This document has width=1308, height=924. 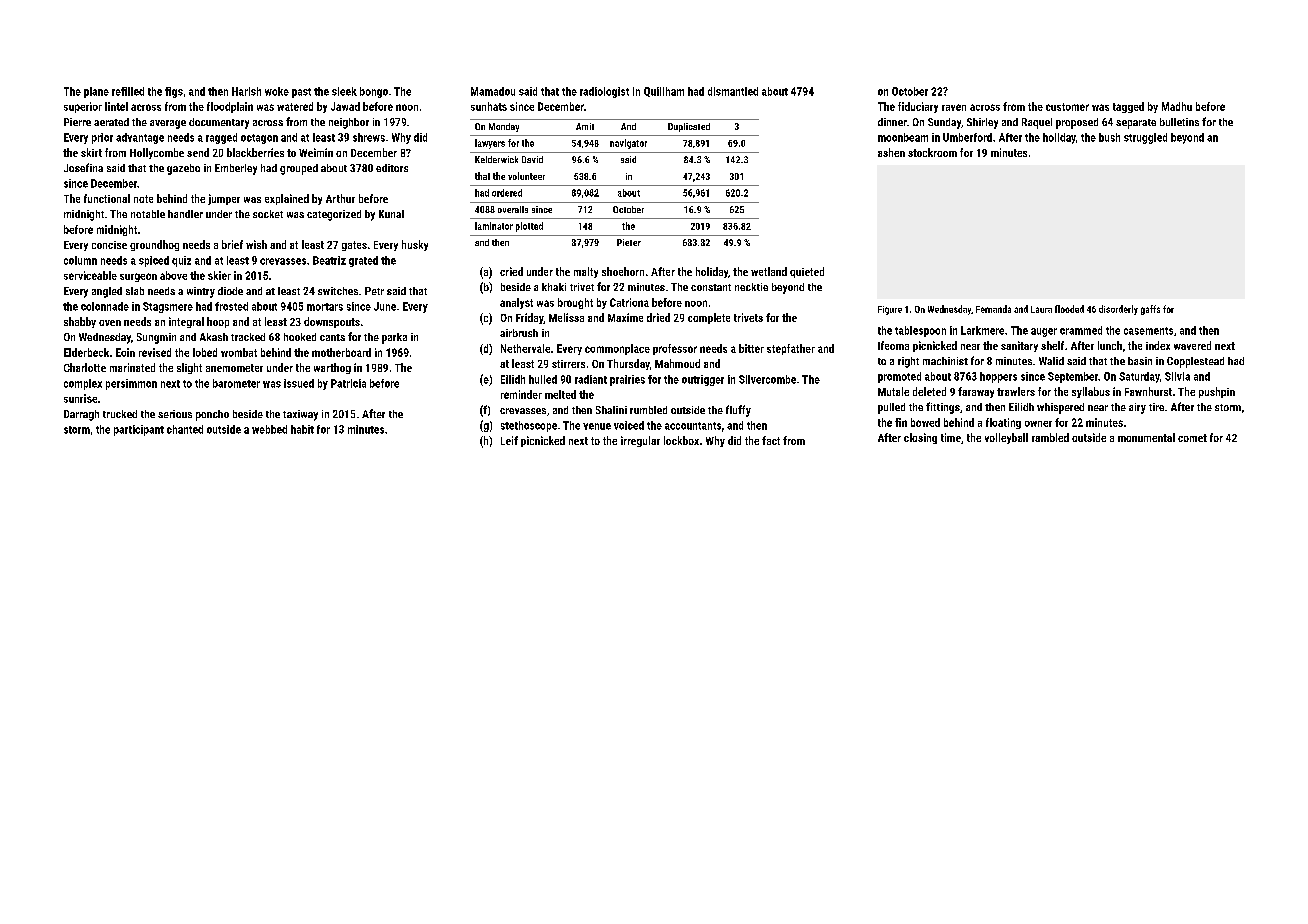 What do you see at coordinates (519, 333) in the document?
I see `airbrush` at bounding box center [519, 333].
